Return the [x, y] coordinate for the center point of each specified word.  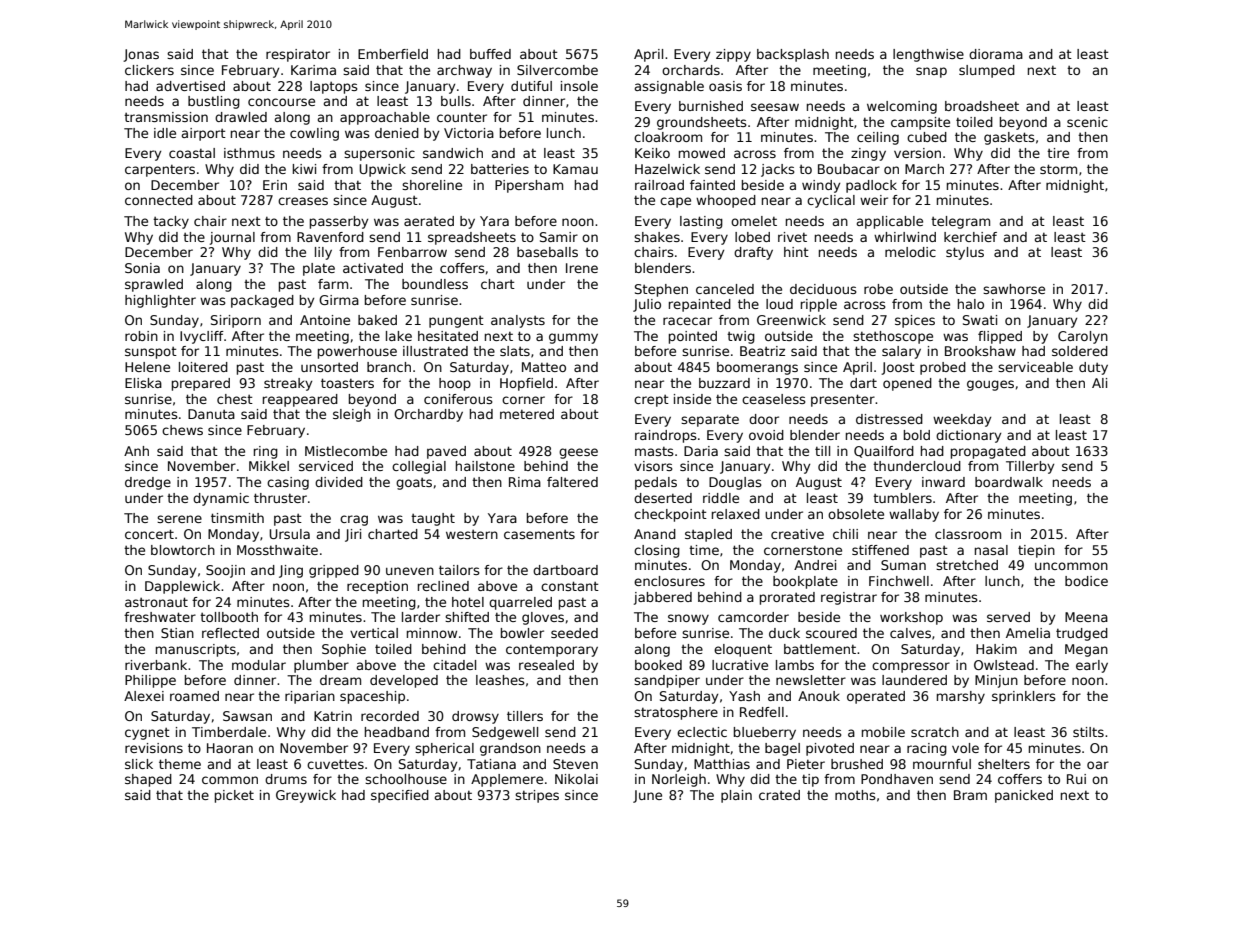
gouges [990, 385]
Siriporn [236, 321]
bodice [1086, 581]
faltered [572, 482]
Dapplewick [182, 587]
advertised [190, 86]
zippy [733, 55]
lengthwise [928, 55]
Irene [582, 268]
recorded [390, 716]
